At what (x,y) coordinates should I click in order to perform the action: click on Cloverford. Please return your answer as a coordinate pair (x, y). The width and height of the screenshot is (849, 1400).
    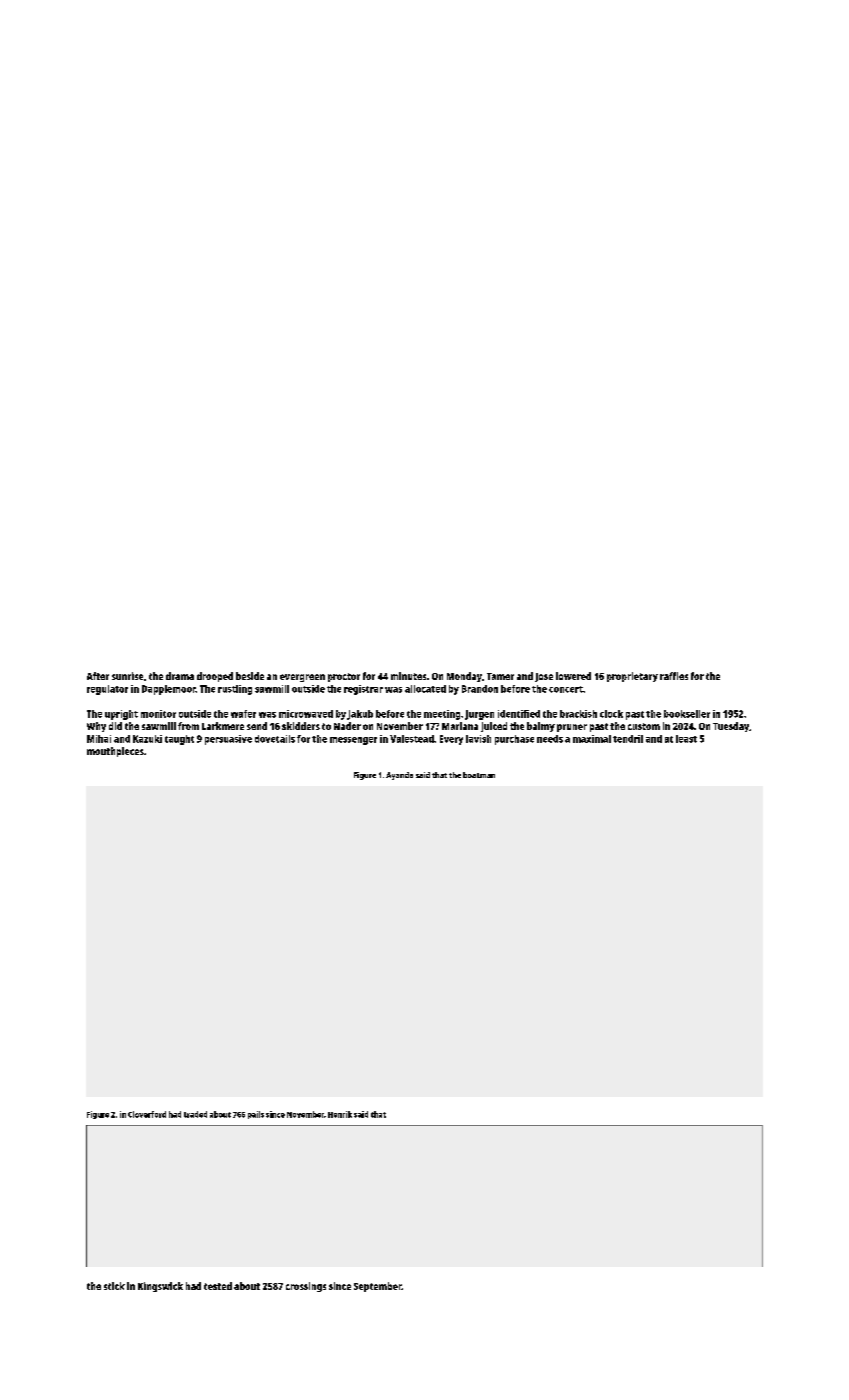
    Looking at the image, I should click on (147, 1114).
